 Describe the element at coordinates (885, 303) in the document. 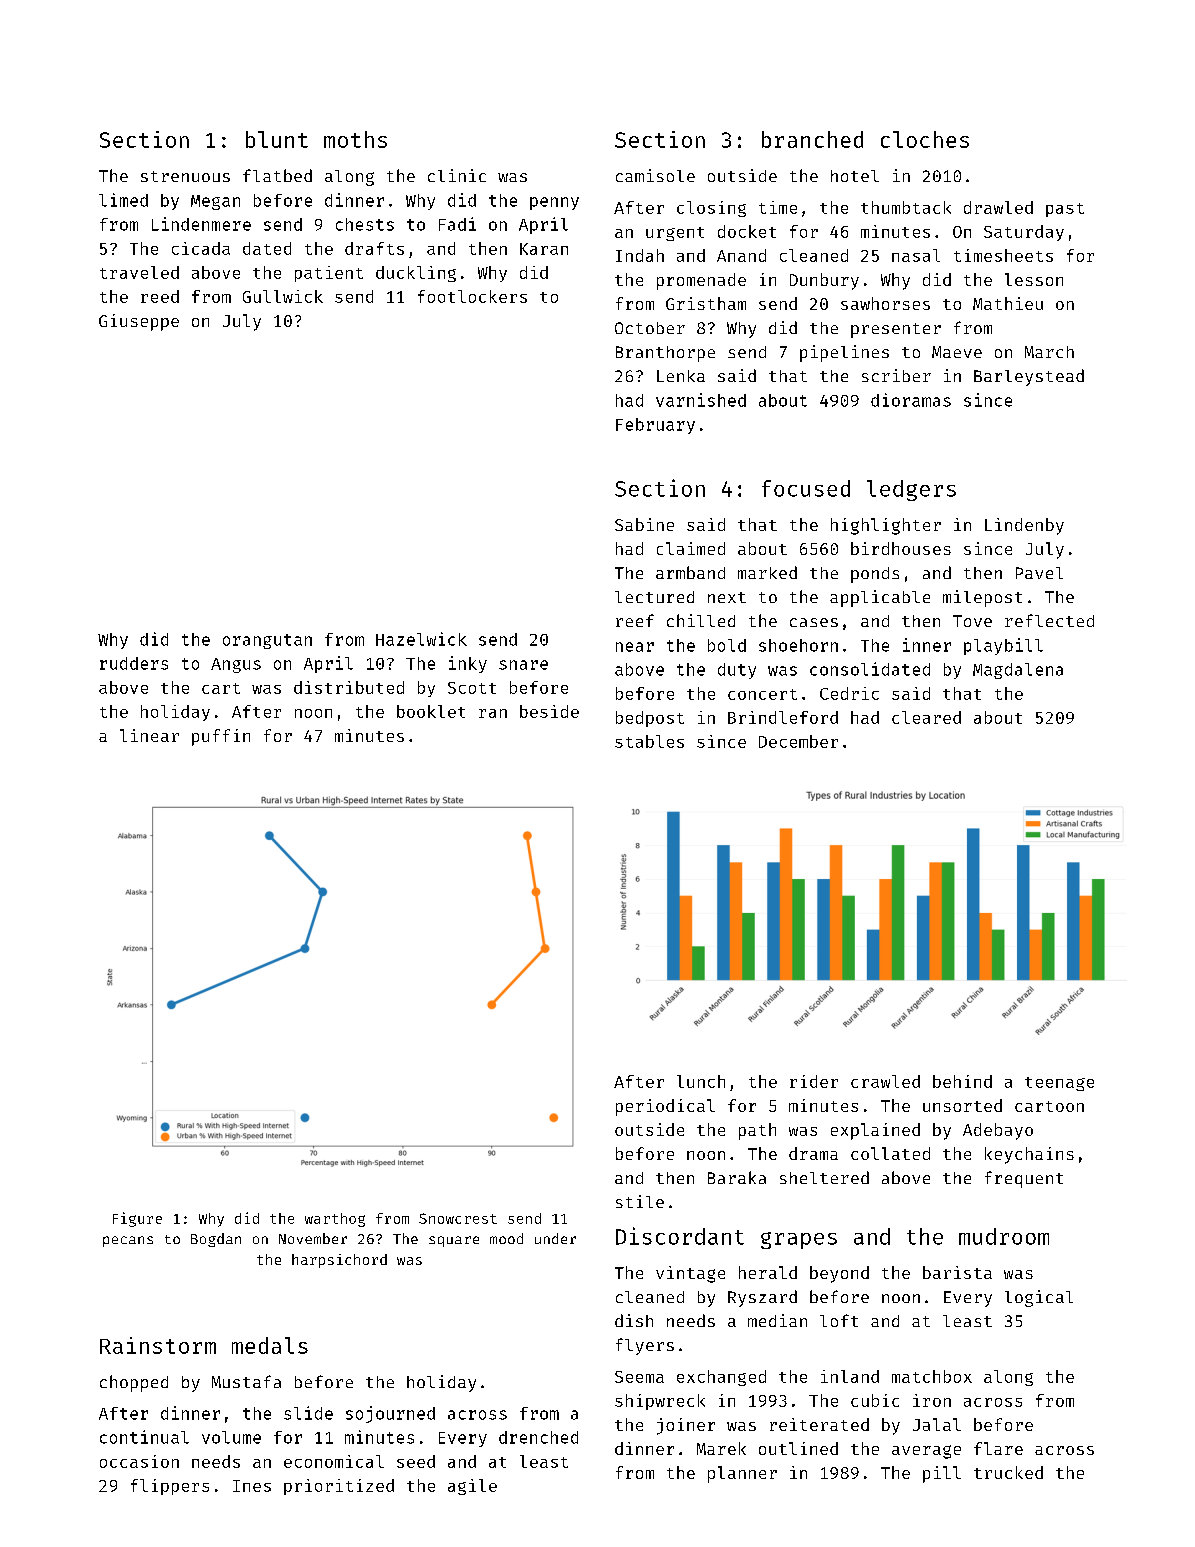

I see `sawhorses` at that location.
